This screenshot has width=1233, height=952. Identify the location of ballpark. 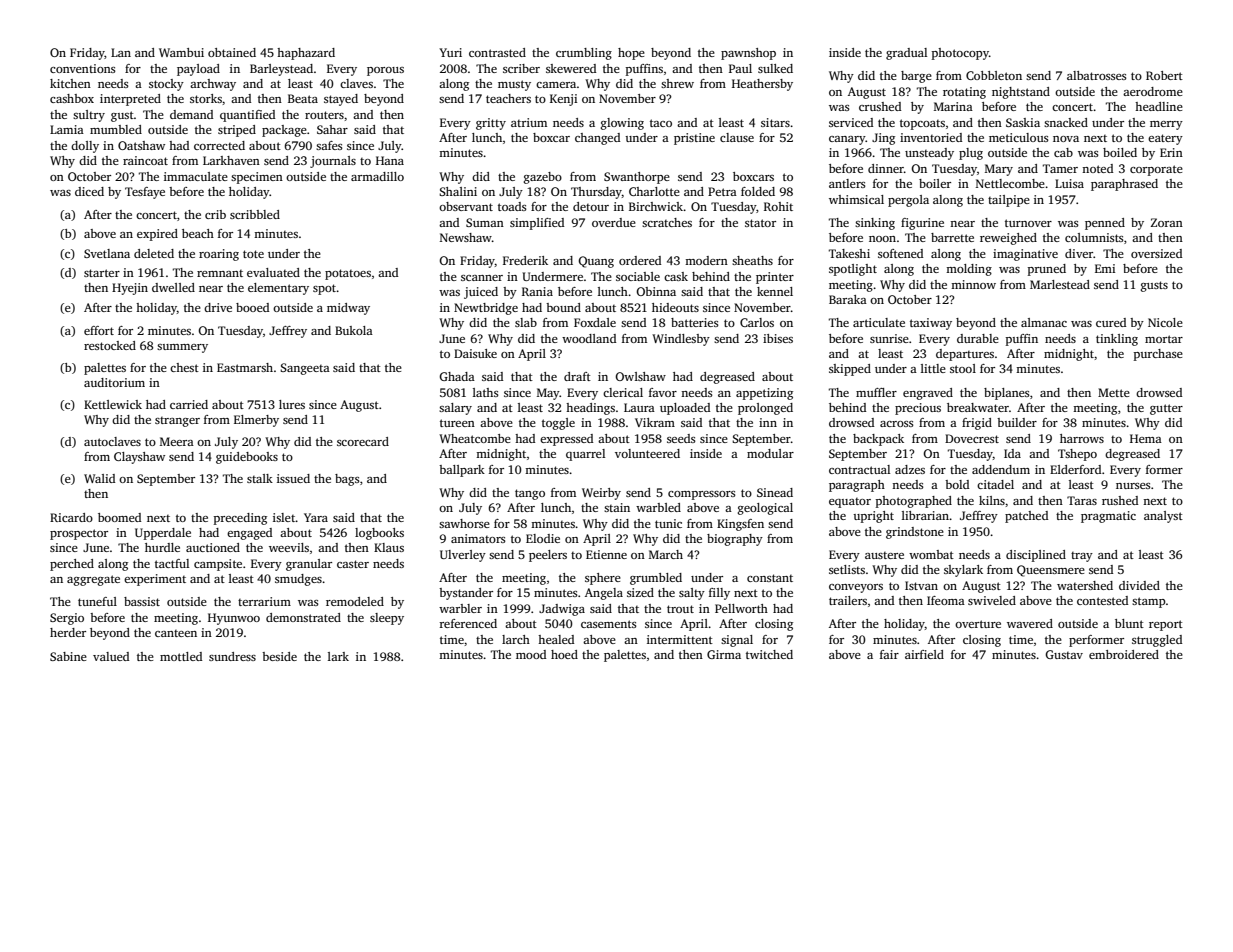
(462, 471).
